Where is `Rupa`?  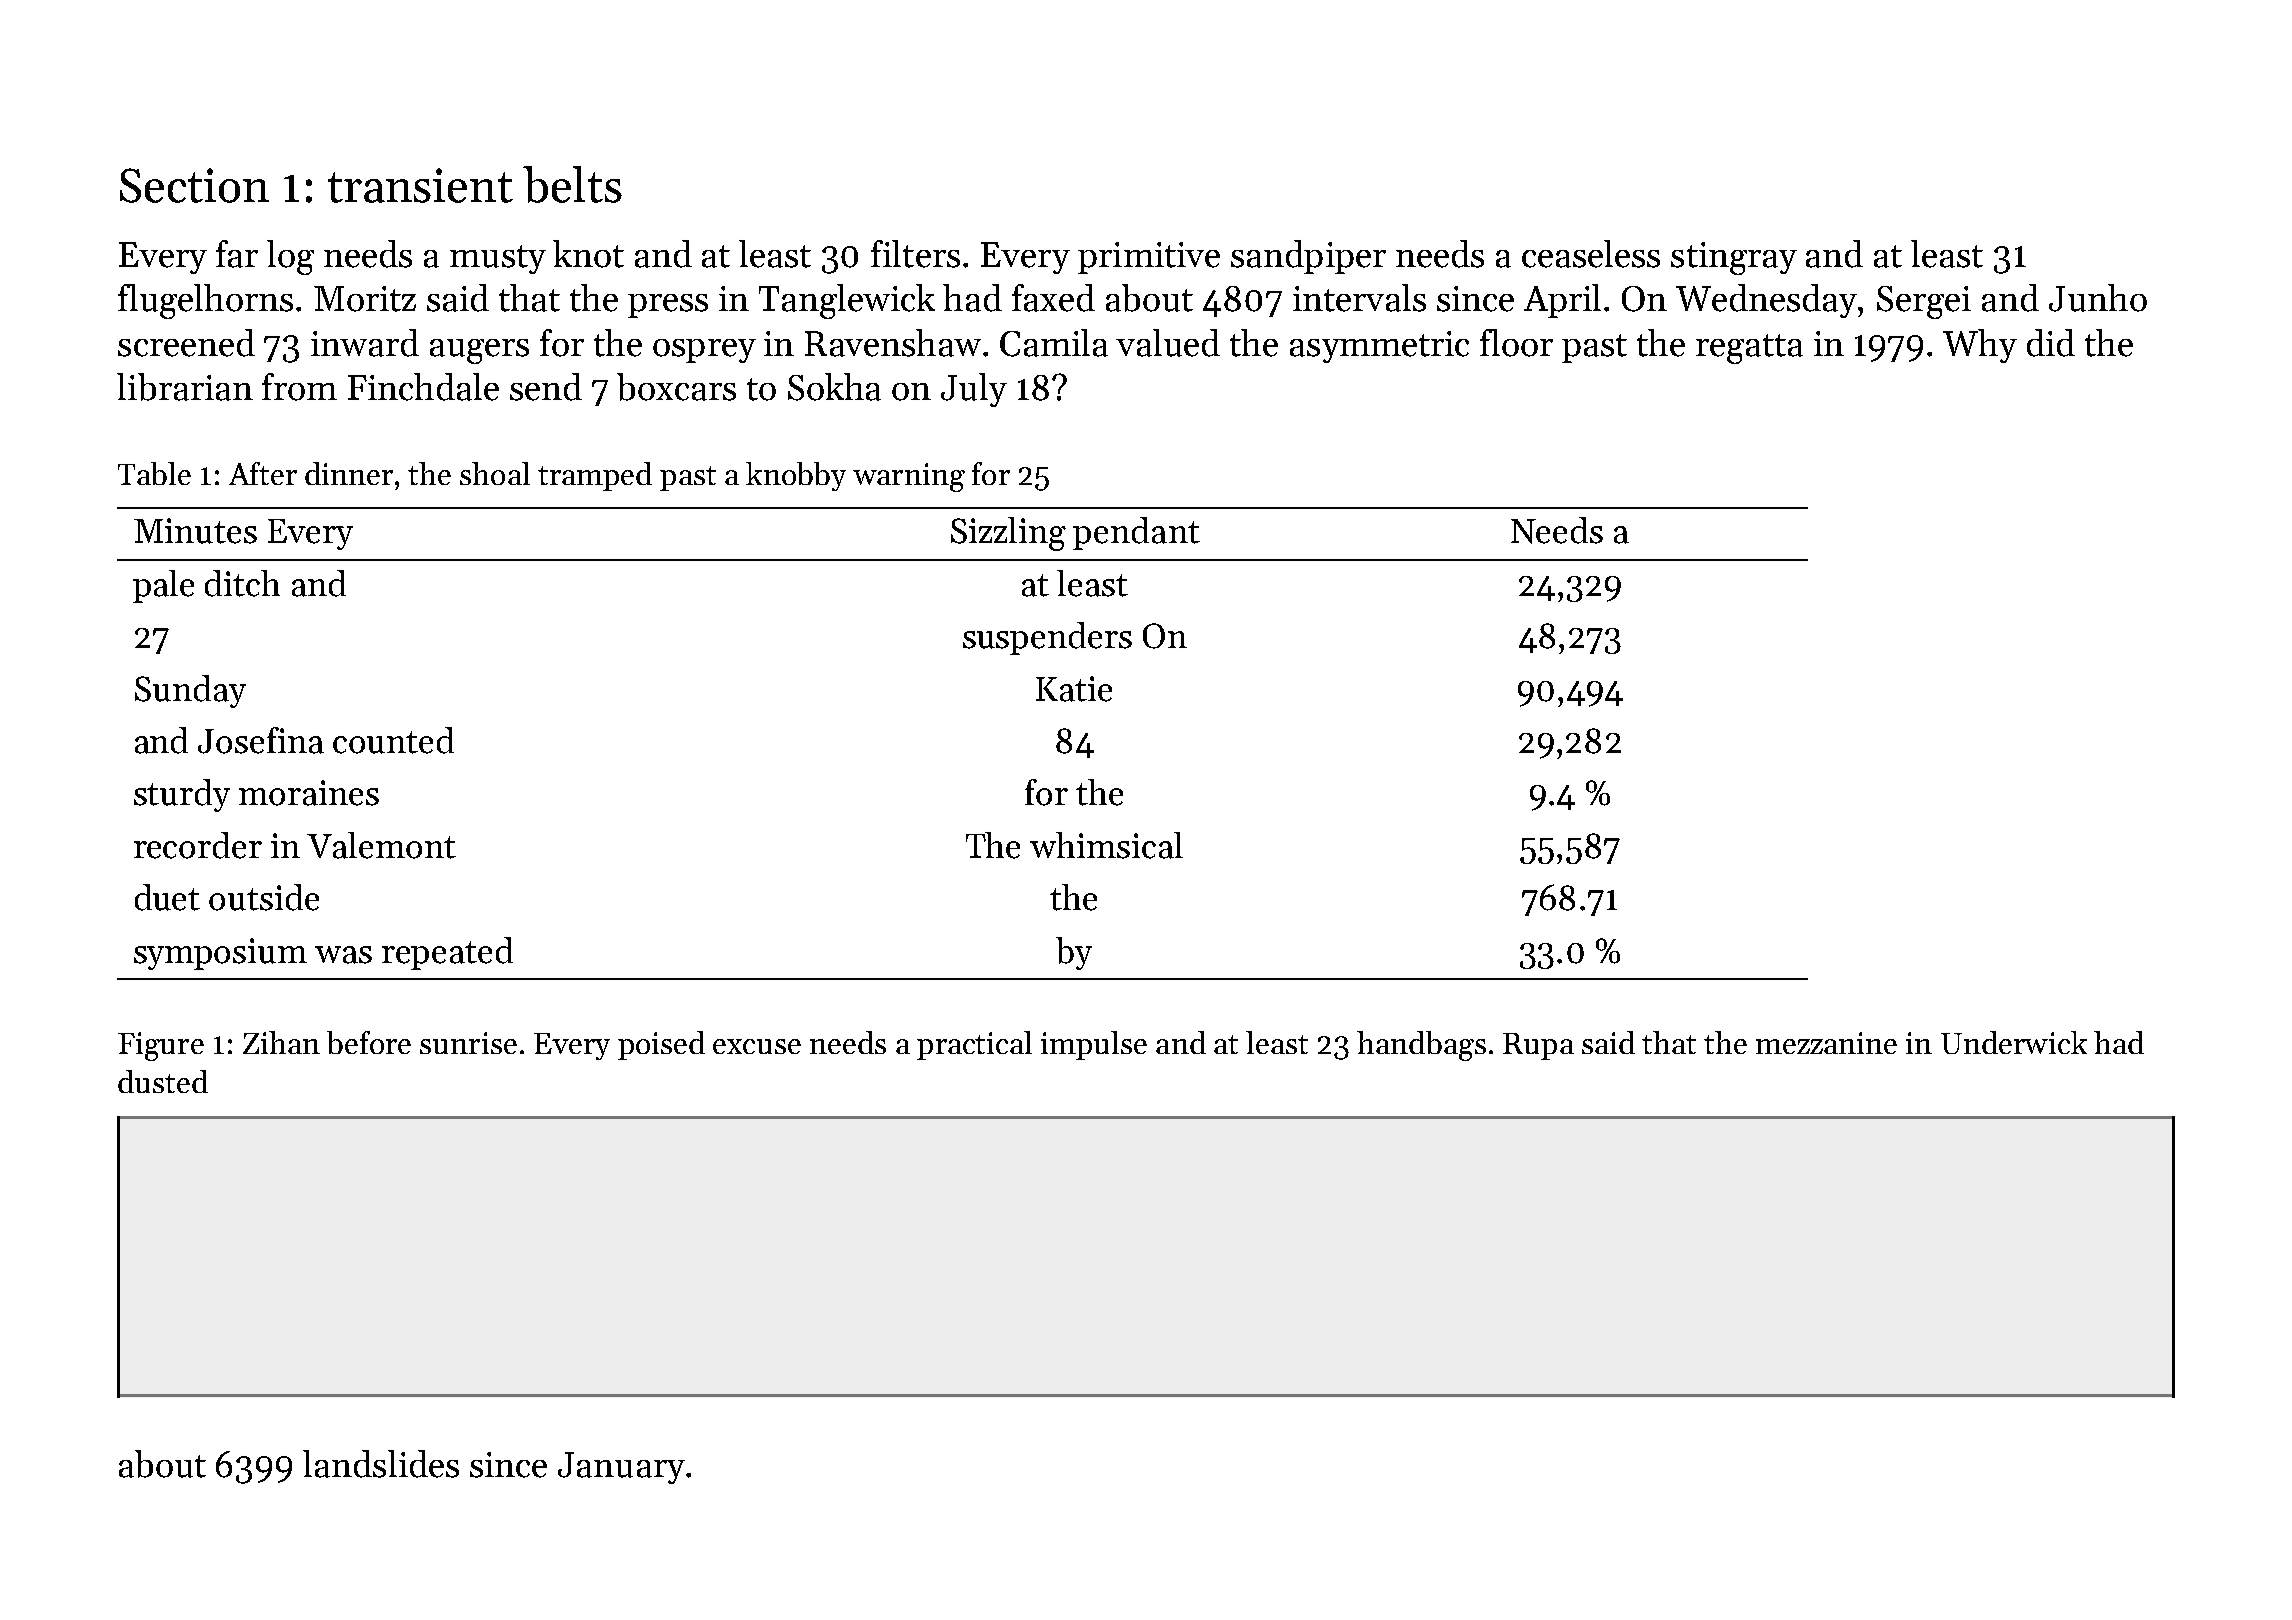
Rupa is located at coordinates (1538, 1046).
